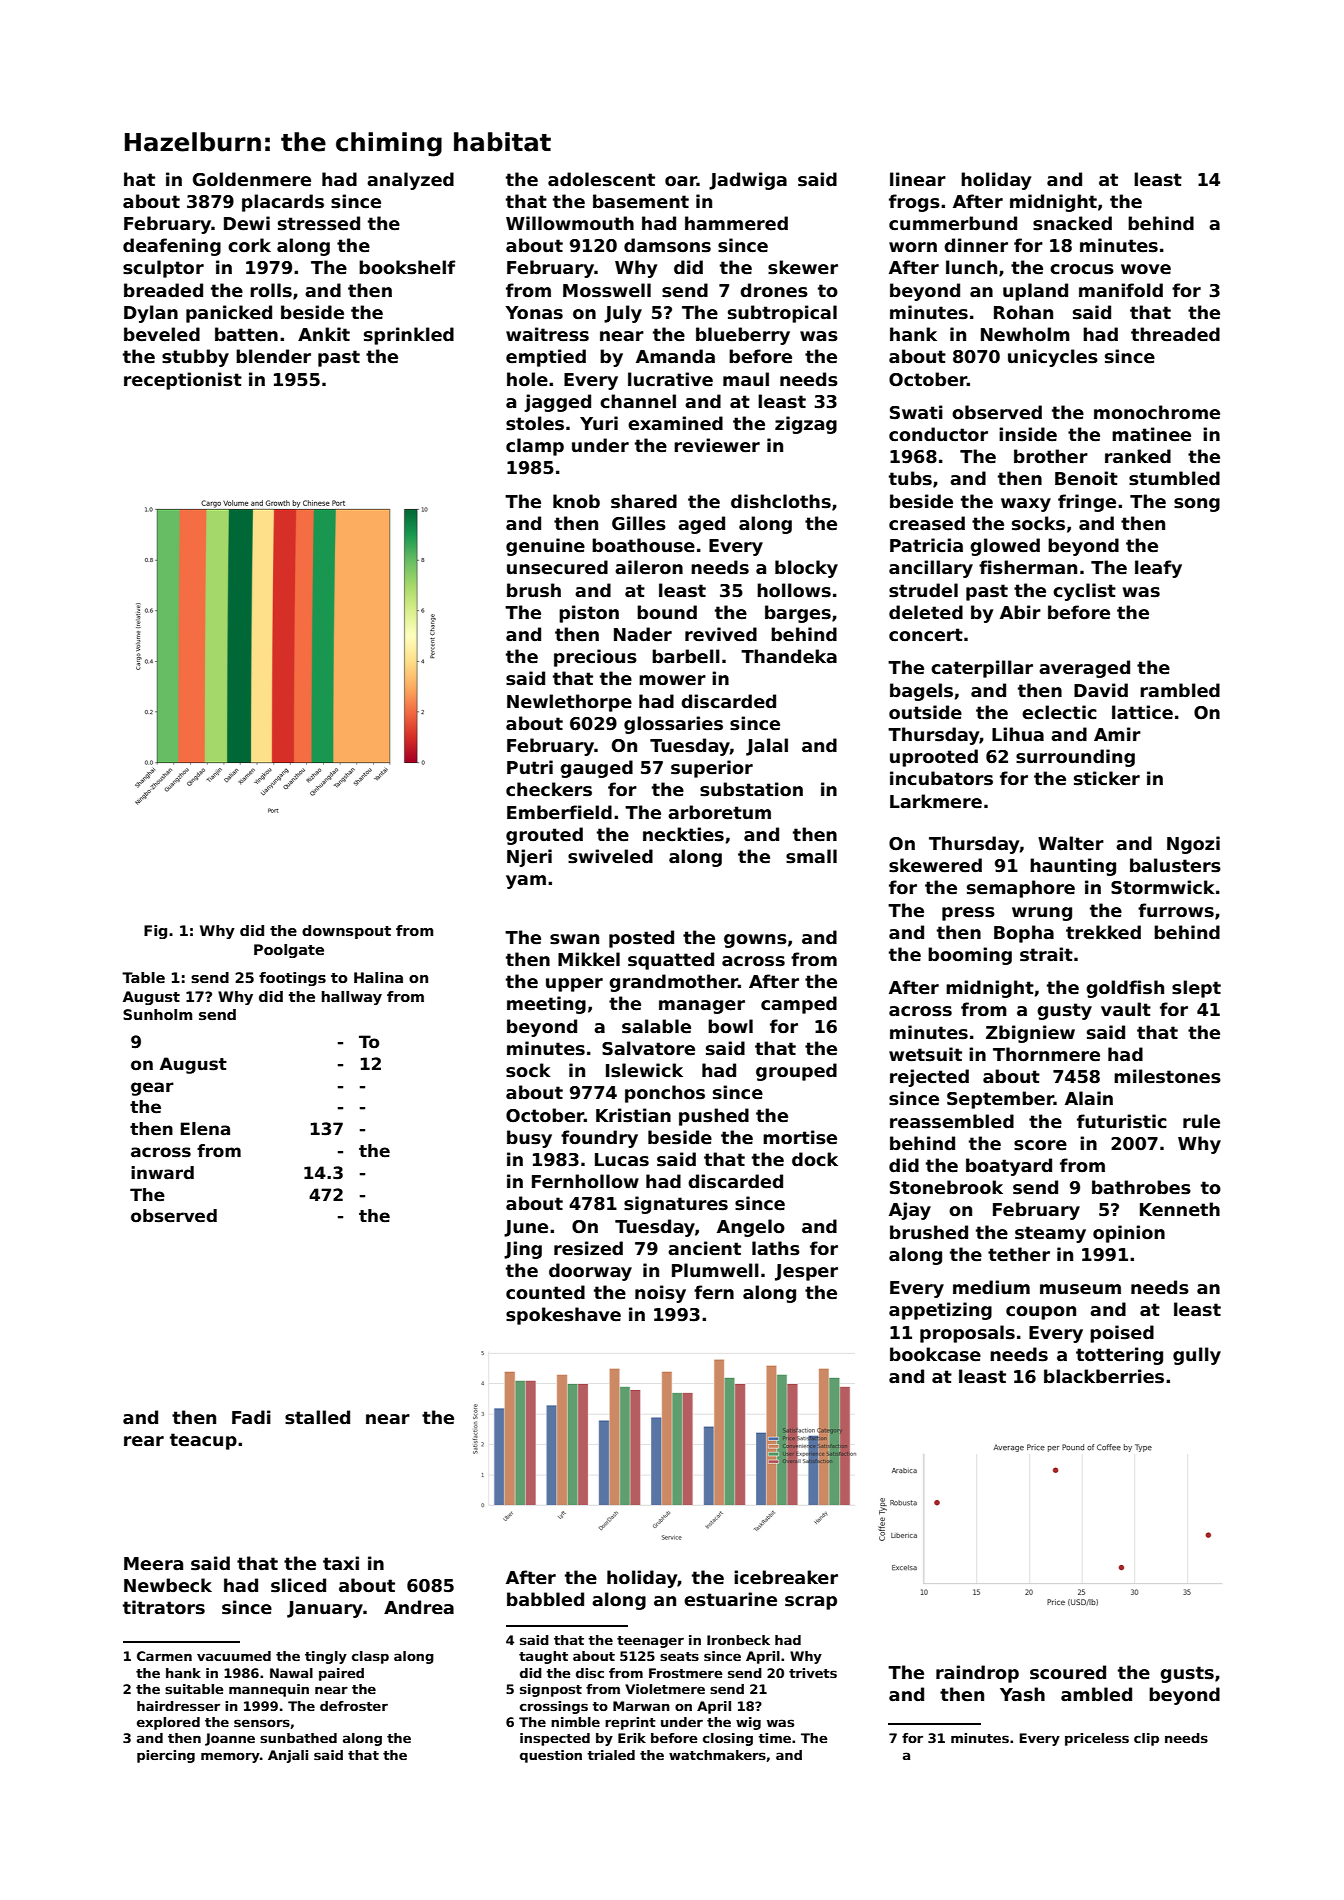 The height and width of the screenshot is (1900, 1344). Describe the element at coordinates (547, 334) in the screenshot. I see `waitress` at that location.
